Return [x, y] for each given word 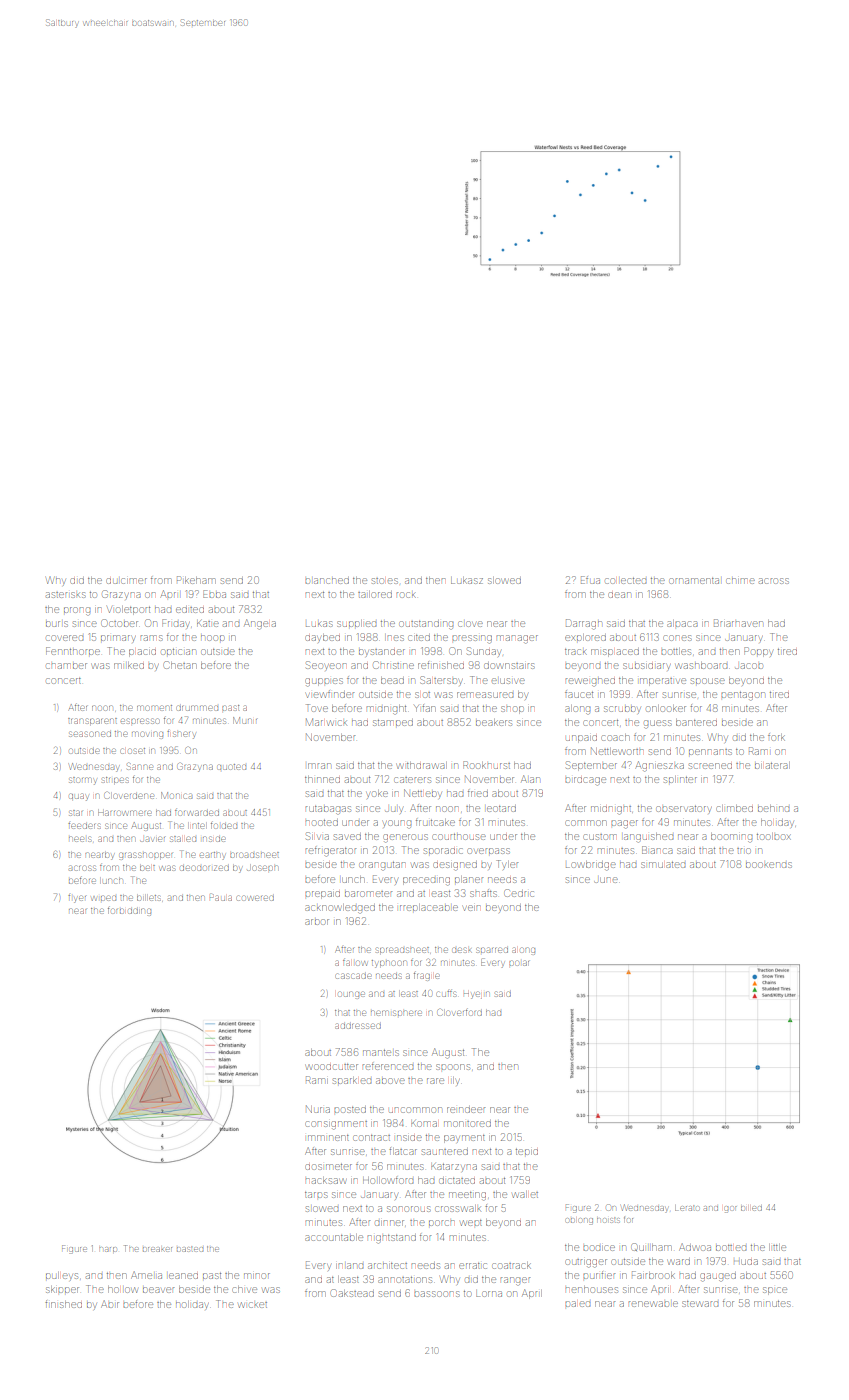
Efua [590, 580]
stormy [82, 781]
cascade [353, 976]
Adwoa [695, 1247]
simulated [663, 865]
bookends [769, 865]
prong [77, 611]
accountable [334, 1237]
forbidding [129, 912]
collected [626, 581]
